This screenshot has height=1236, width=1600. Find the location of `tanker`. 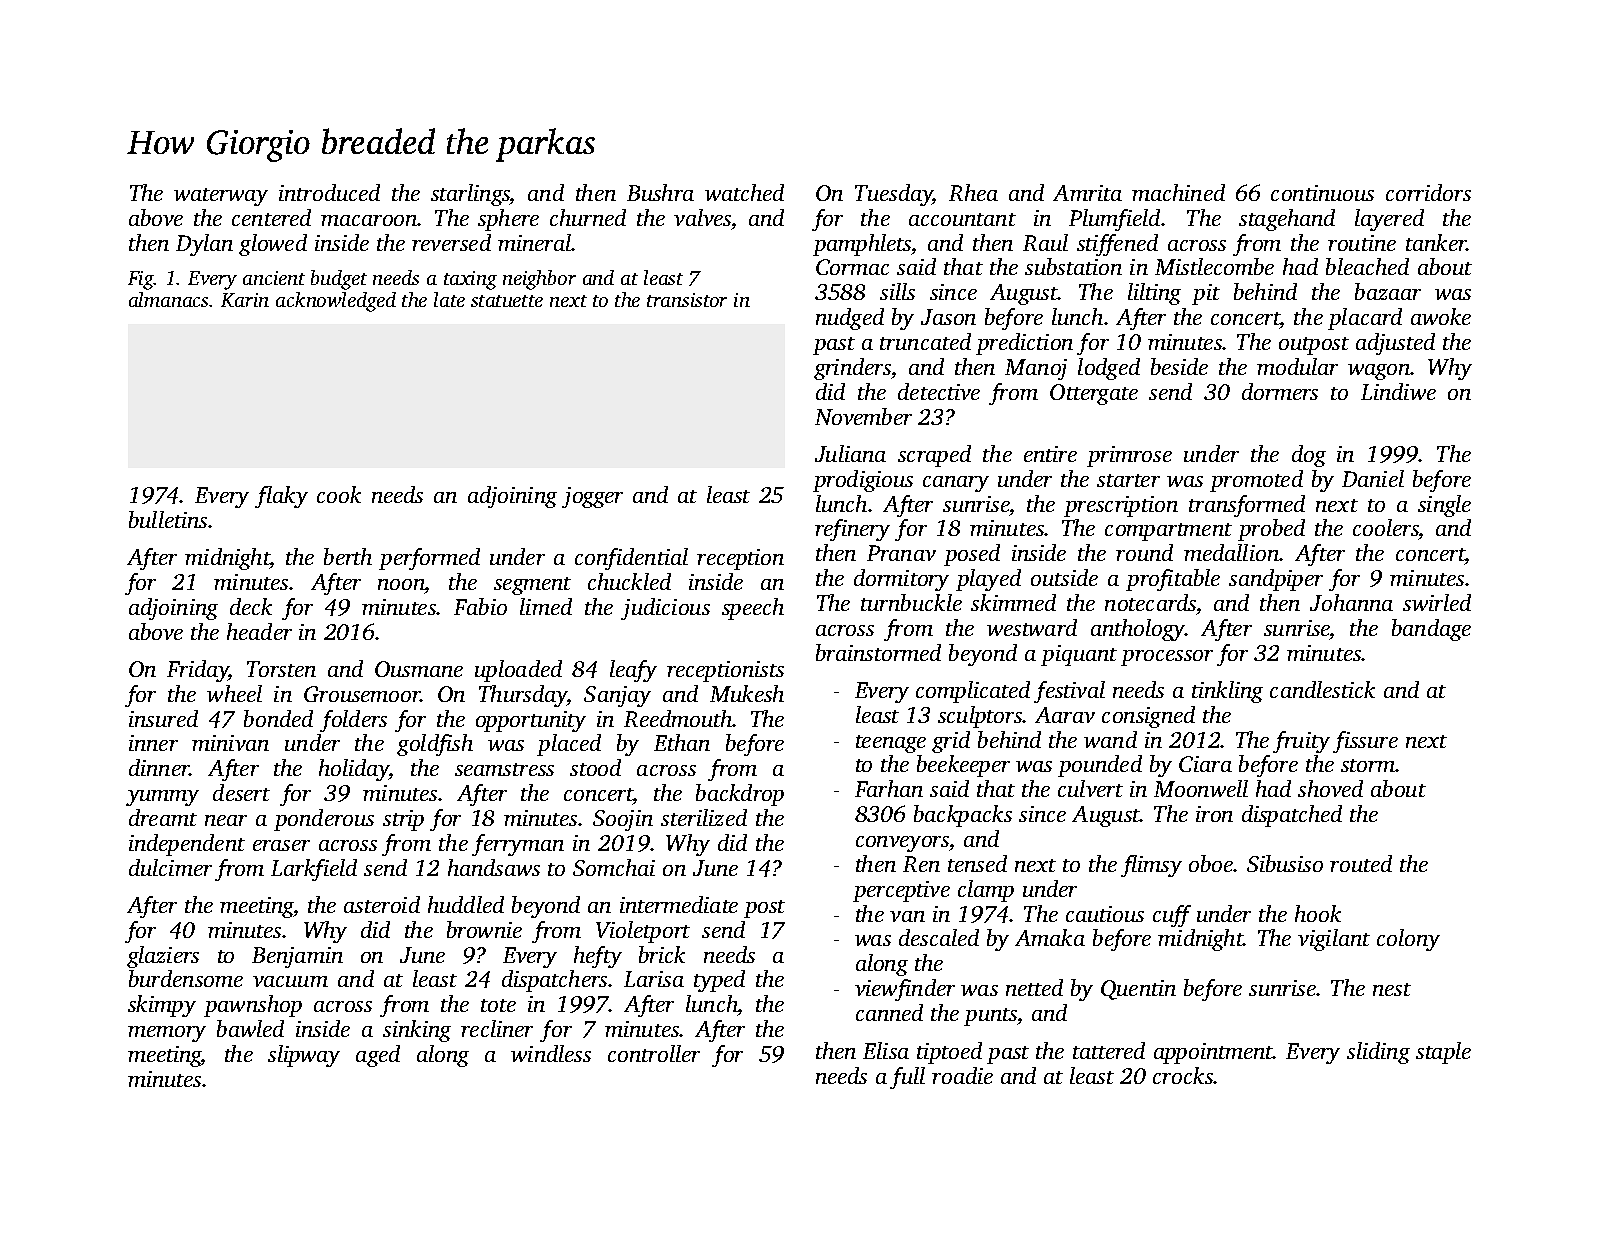

tanker is located at coordinates (1436, 242).
